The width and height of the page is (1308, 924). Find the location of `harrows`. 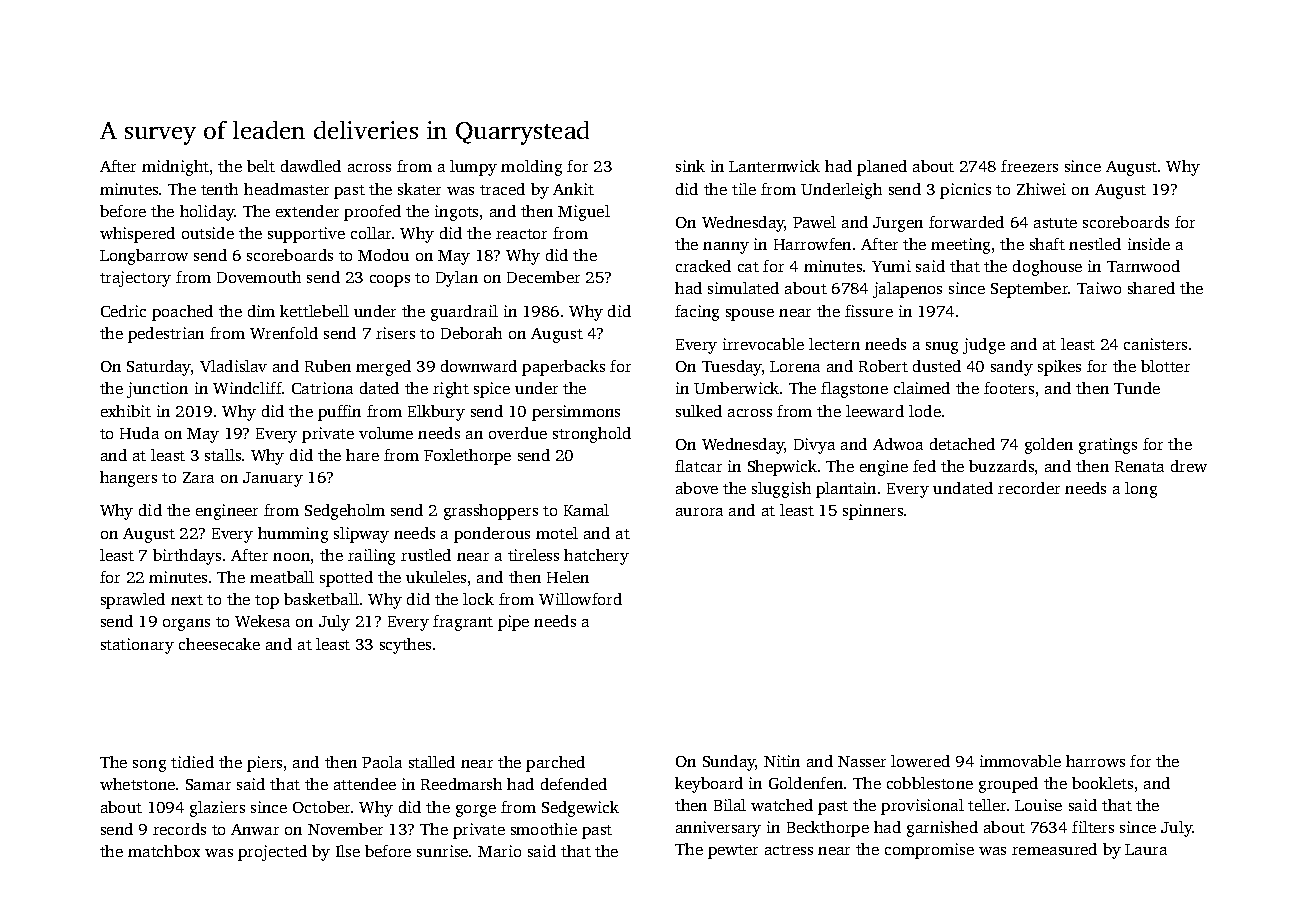

harrows is located at coordinates (1095, 761).
